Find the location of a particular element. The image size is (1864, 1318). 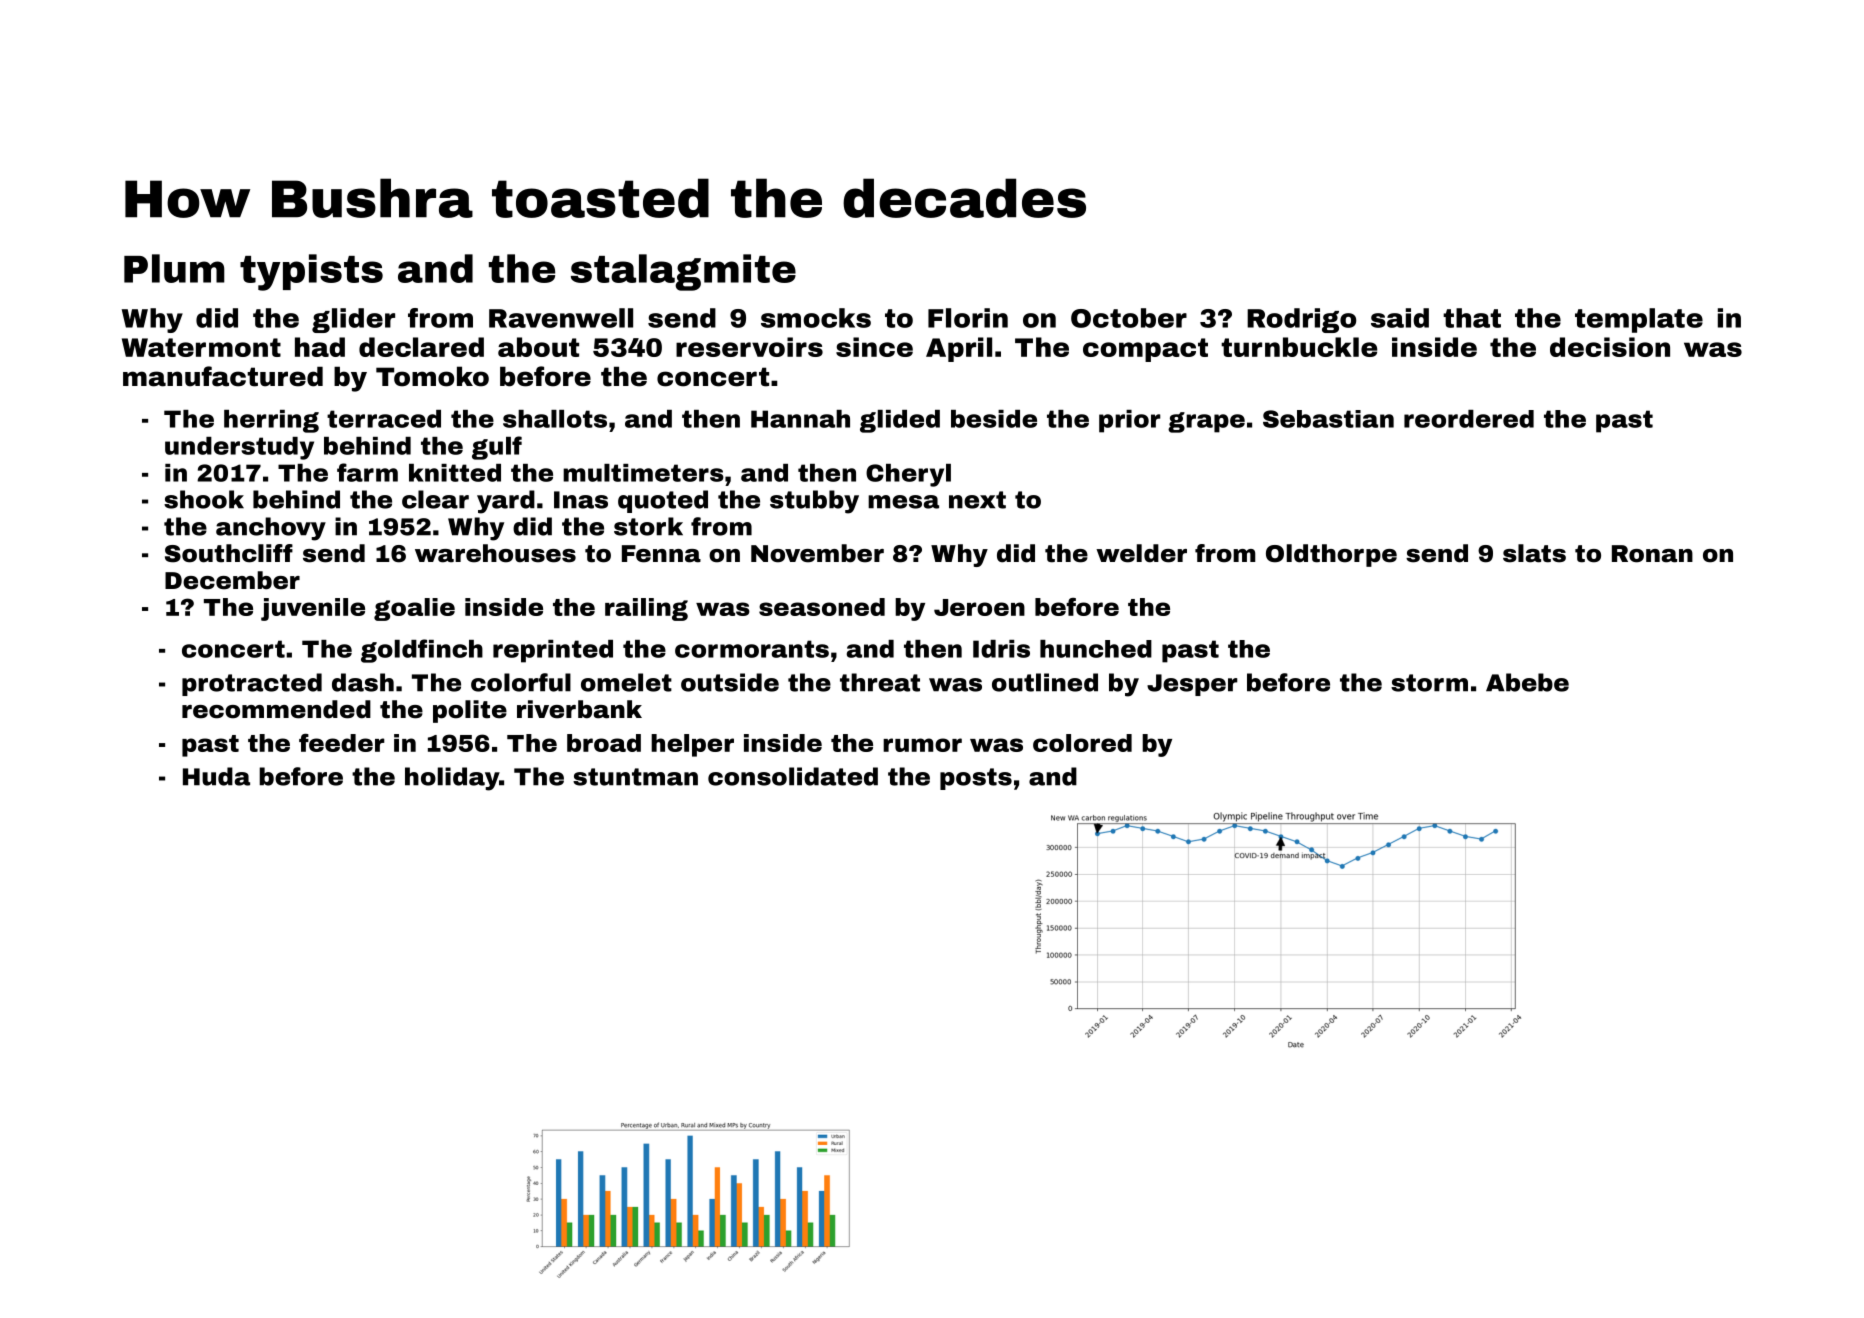

seasoned is located at coordinates (822, 607).
